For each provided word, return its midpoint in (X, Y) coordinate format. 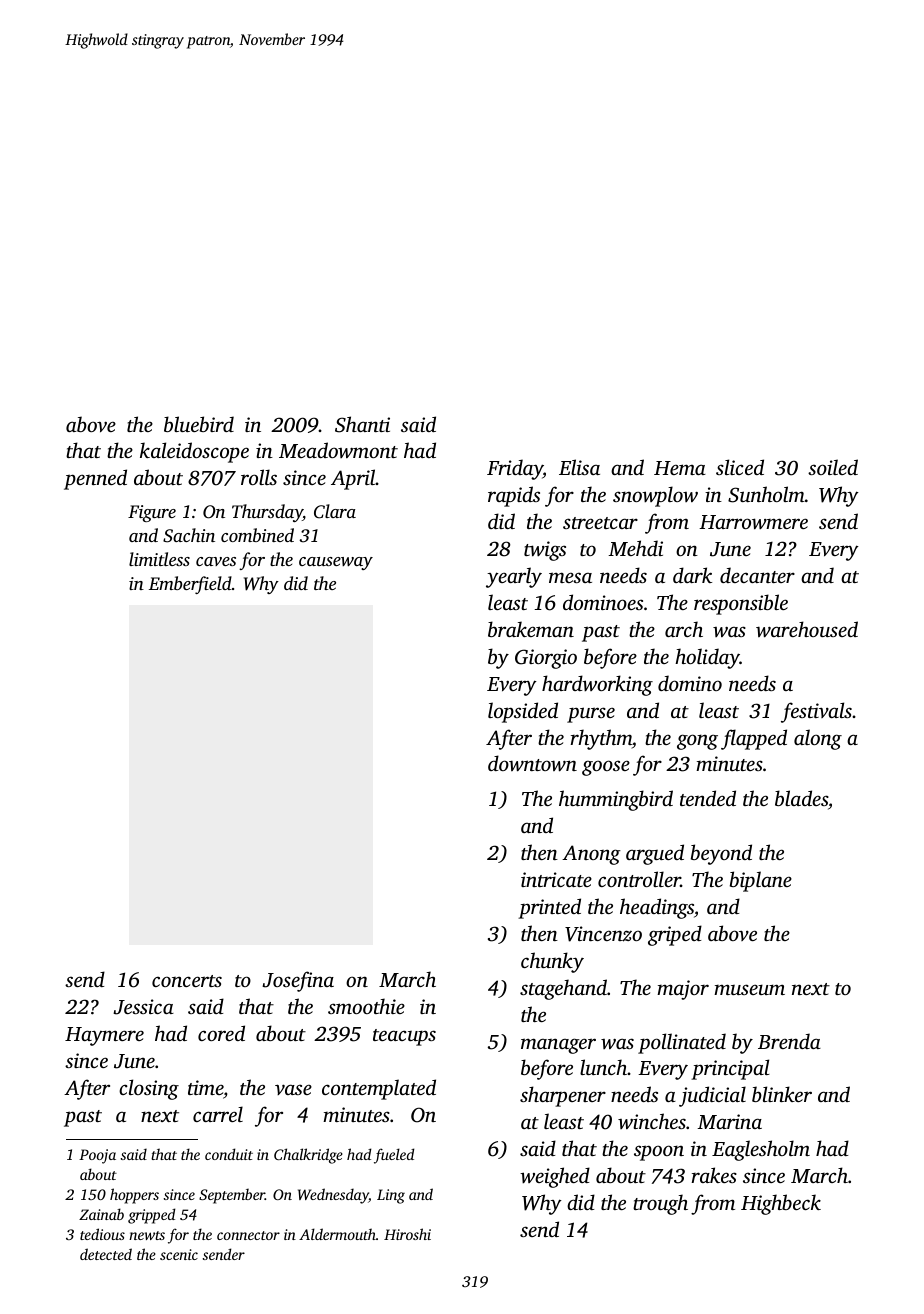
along (818, 739)
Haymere (104, 1036)
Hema (680, 468)
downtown (532, 763)
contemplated (379, 1089)
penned (95, 479)
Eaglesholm (761, 1150)
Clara (335, 511)
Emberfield (190, 585)
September (232, 1196)
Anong (591, 855)
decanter (757, 575)
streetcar (600, 523)
